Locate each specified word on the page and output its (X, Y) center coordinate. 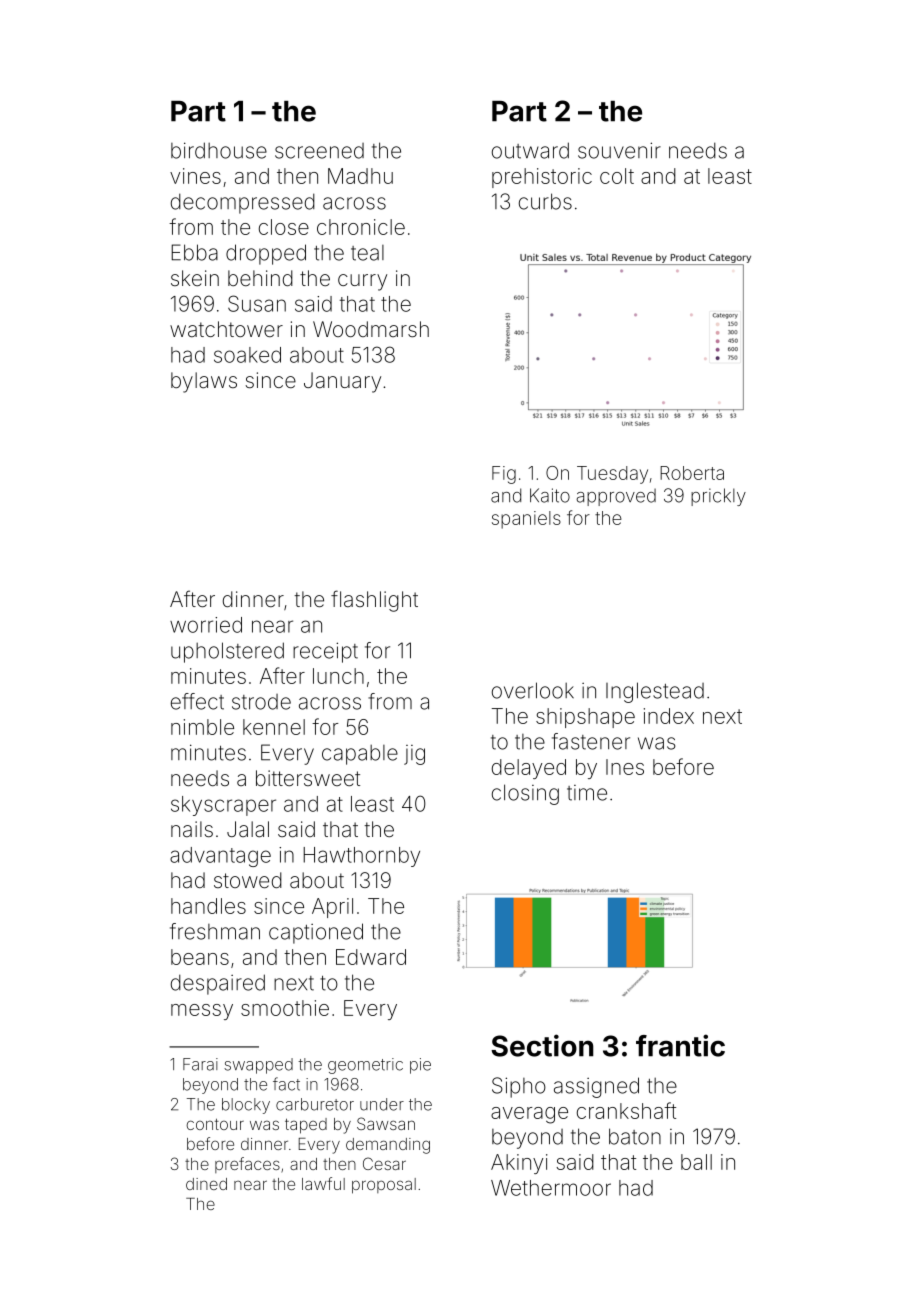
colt (617, 176)
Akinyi (519, 1164)
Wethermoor (551, 1188)
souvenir (619, 150)
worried (206, 625)
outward (530, 150)
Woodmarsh (371, 329)
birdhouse (219, 150)
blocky (246, 1106)
